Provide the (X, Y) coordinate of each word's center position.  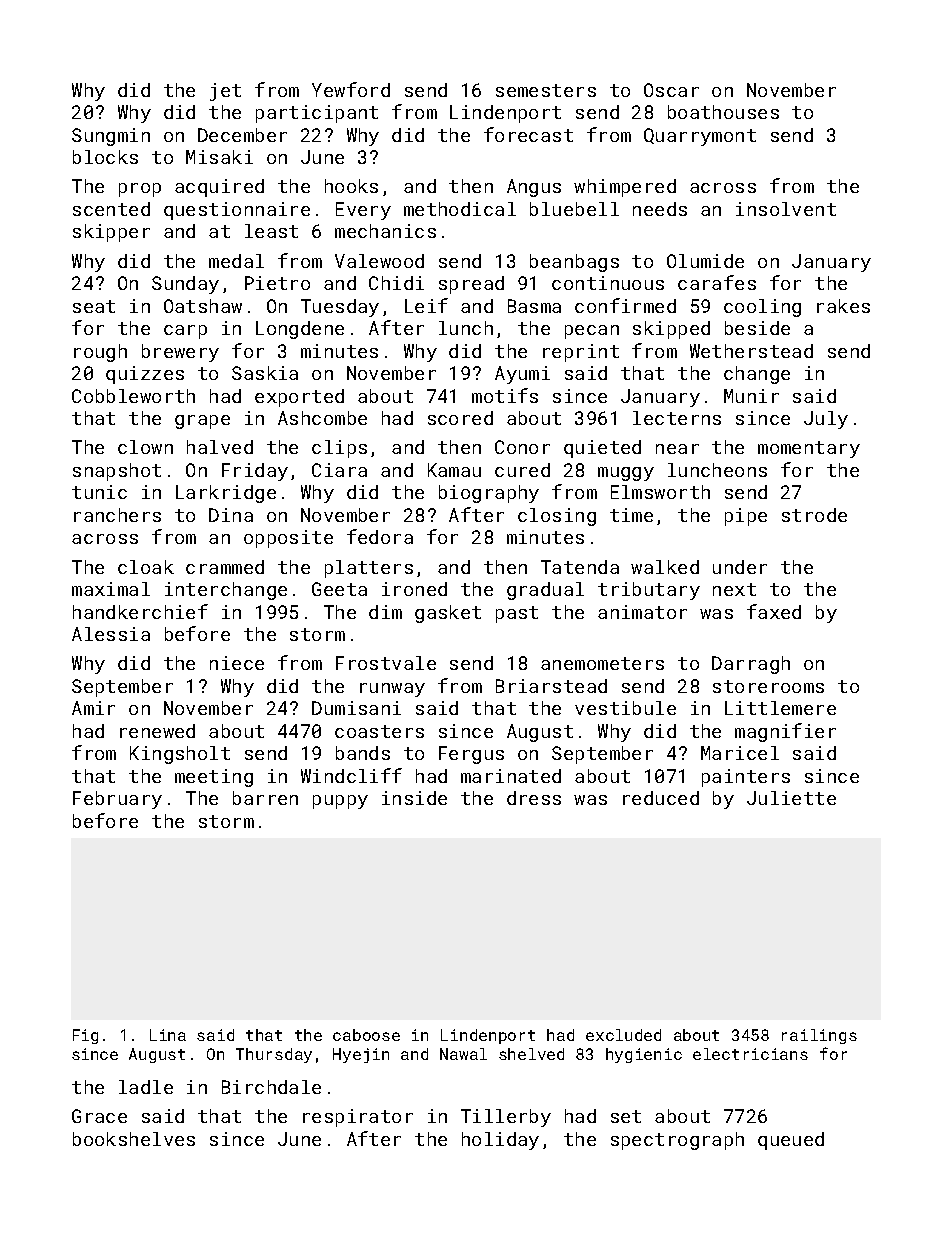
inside (414, 798)
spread (471, 285)
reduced (661, 798)
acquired (219, 188)
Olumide (705, 261)
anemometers (602, 663)
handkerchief (140, 611)
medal (236, 261)
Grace (99, 1116)
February (117, 800)
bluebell (574, 209)
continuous (608, 283)
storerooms (768, 686)
